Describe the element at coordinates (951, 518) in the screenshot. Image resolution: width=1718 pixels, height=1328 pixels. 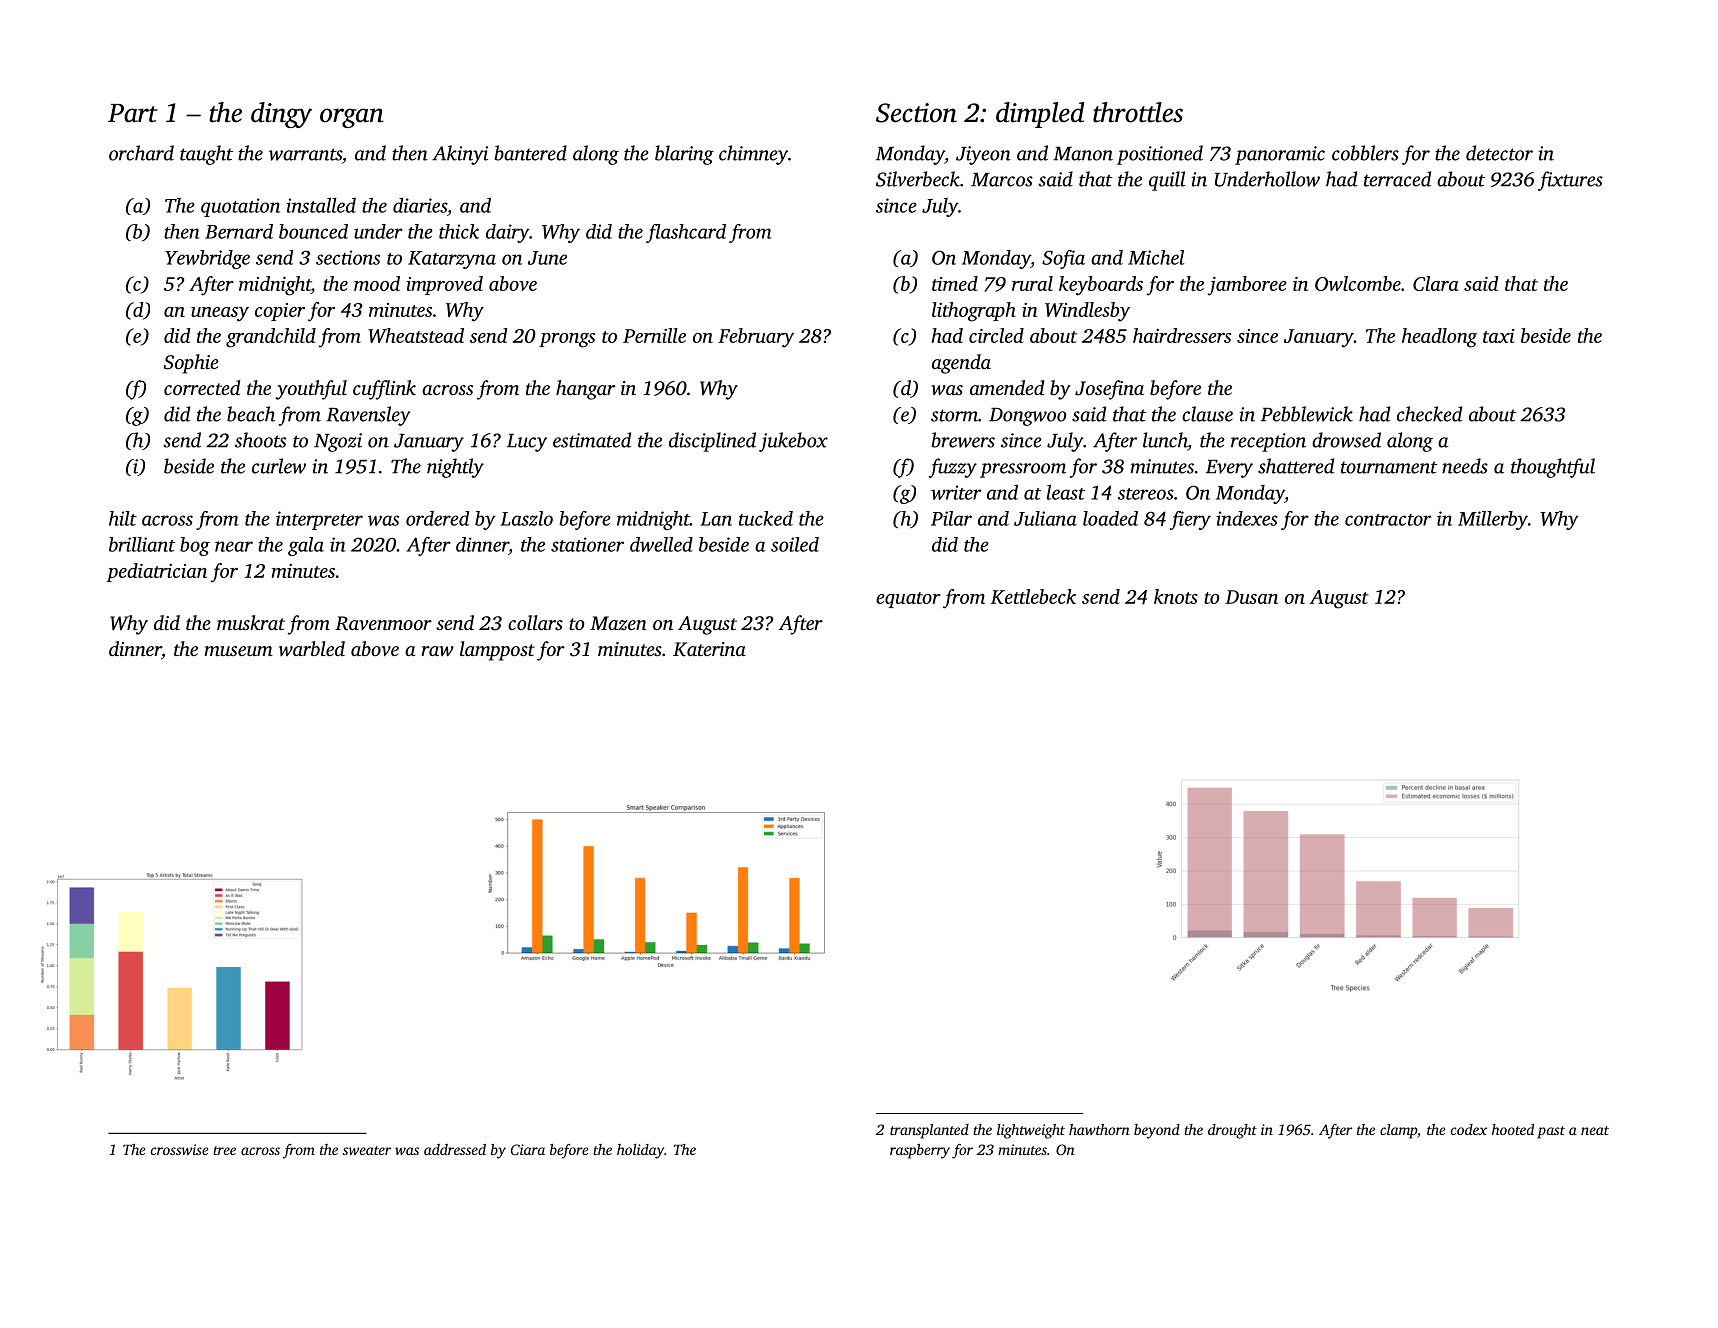
I see `Pilar` at that location.
